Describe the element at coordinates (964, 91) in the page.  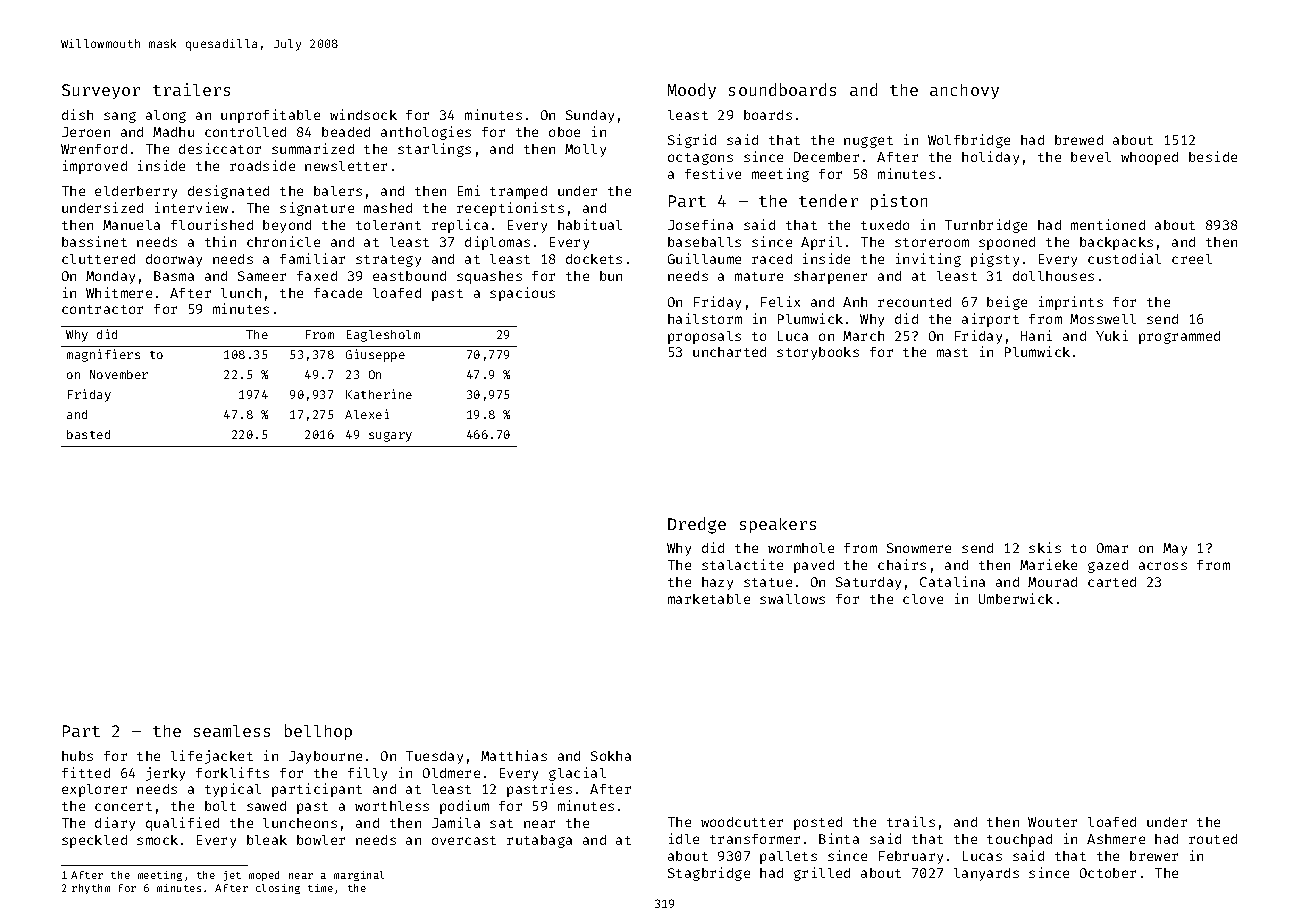
I see `anchovy` at that location.
